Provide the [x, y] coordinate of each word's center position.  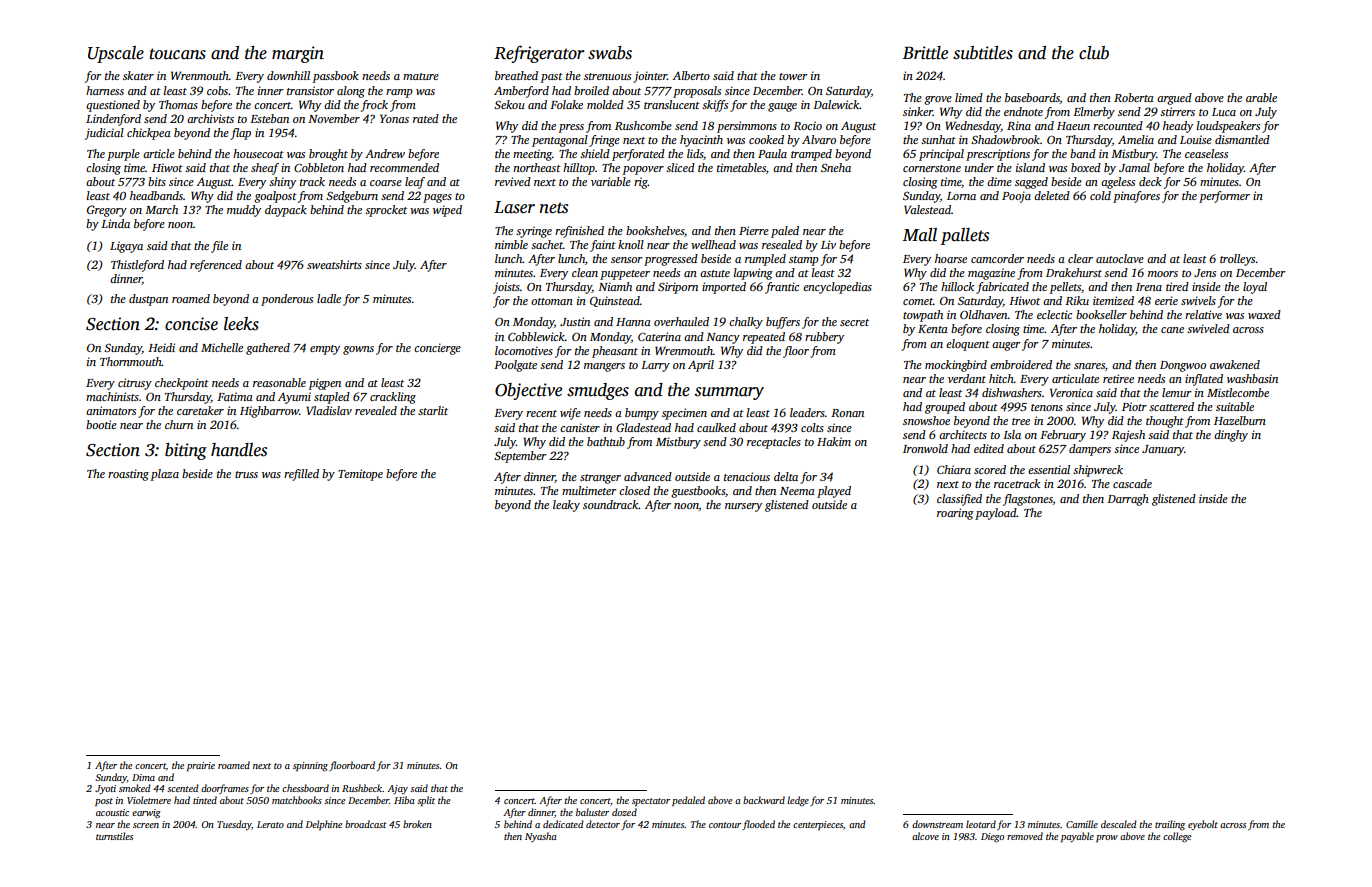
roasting [128, 475]
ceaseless [1206, 153]
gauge [782, 107]
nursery [743, 507]
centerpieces [818, 825]
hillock [957, 286]
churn [179, 424]
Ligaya [126, 247]
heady [1178, 127]
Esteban [269, 118]
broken [417, 824]
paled [785, 232]
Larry [655, 366]
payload [996, 514]
